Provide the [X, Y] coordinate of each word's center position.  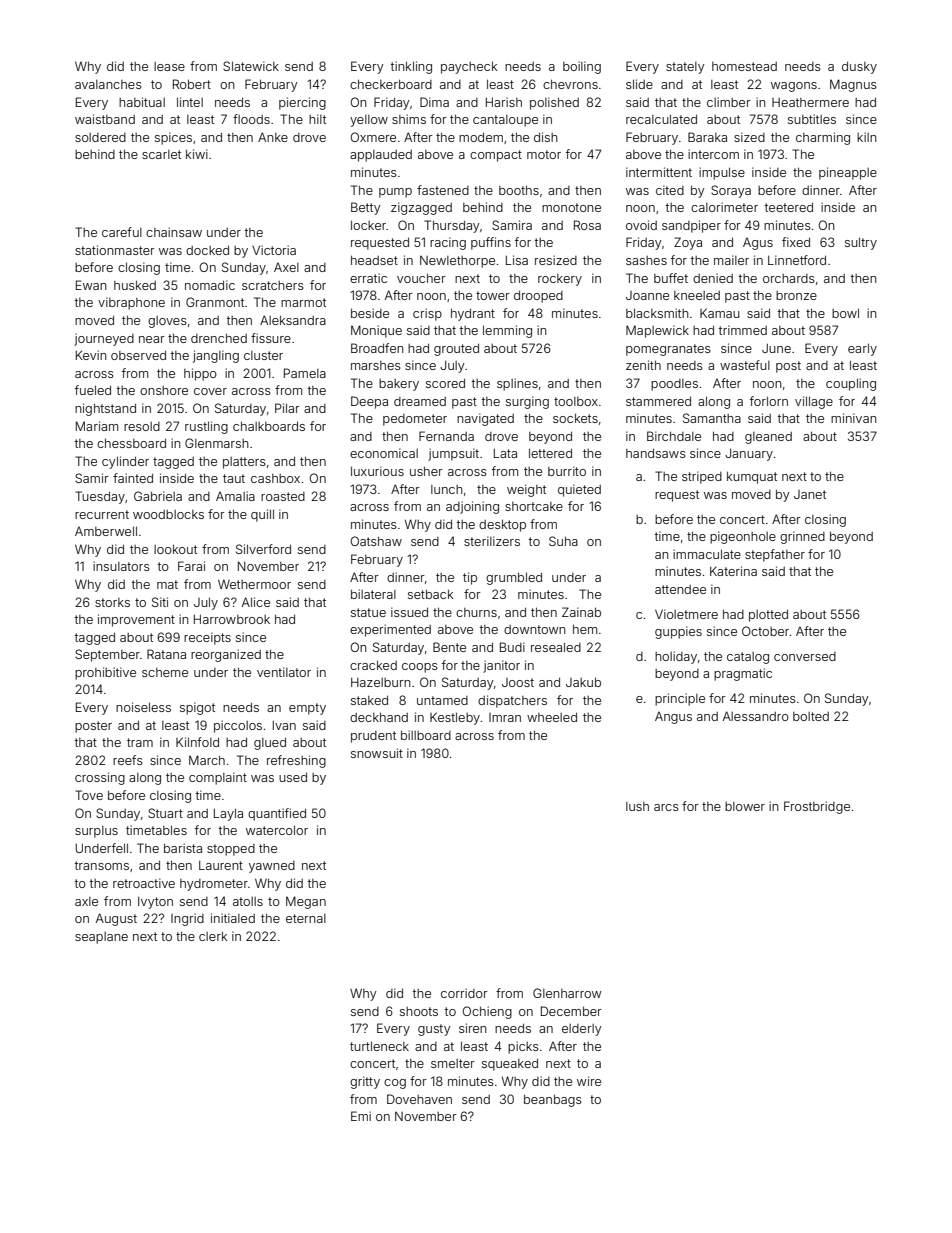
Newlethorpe [457, 261]
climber [729, 102]
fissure [271, 338]
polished [554, 103]
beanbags [553, 1100]
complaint [218, 778]
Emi [361, 1116]
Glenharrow [567, 993]
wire [589, 1081]
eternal [306, 918]
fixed [796, 242]
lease [169, 66]
